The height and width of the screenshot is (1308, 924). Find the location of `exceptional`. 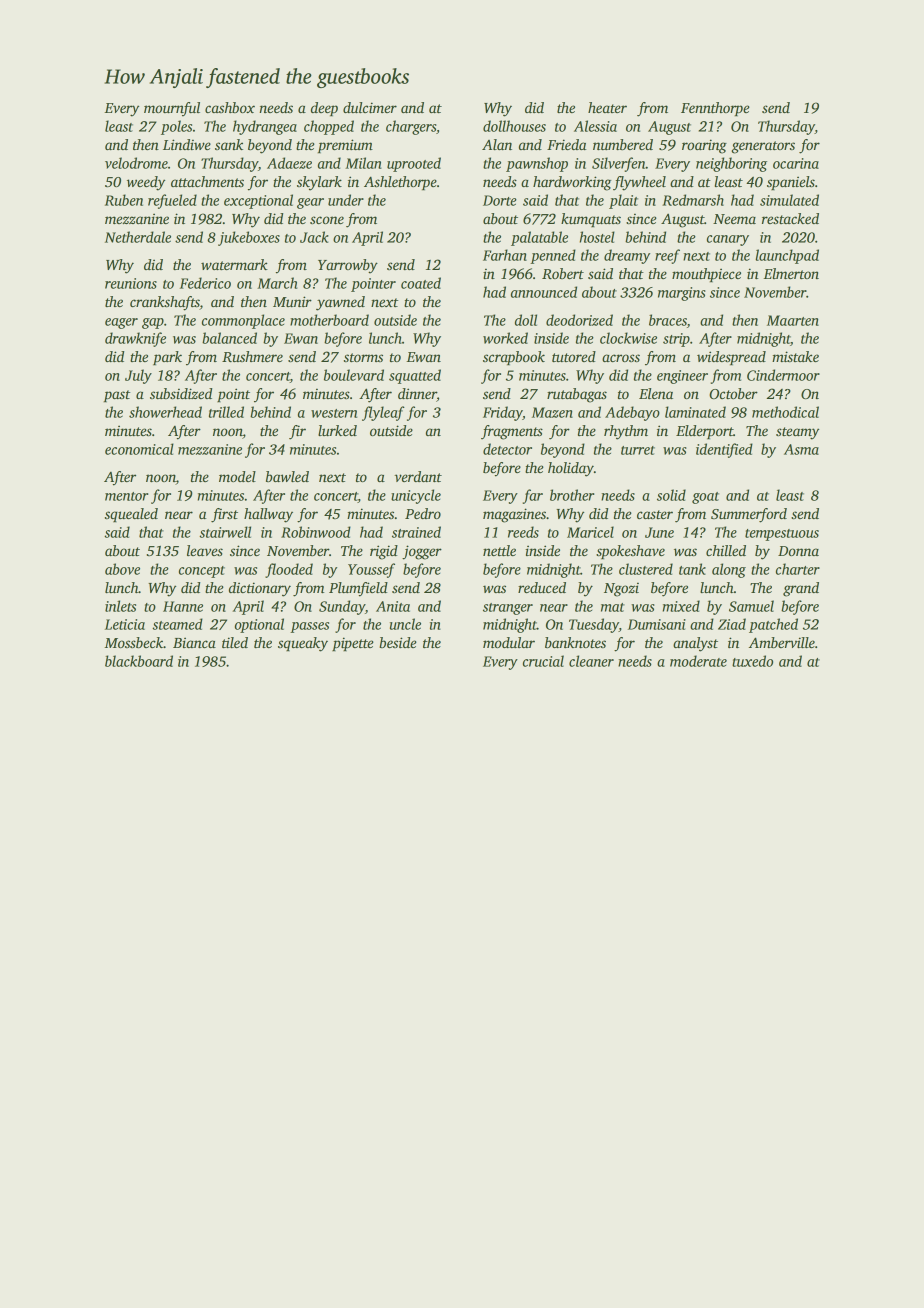

exceptional is located at coordinates (258, 201).
